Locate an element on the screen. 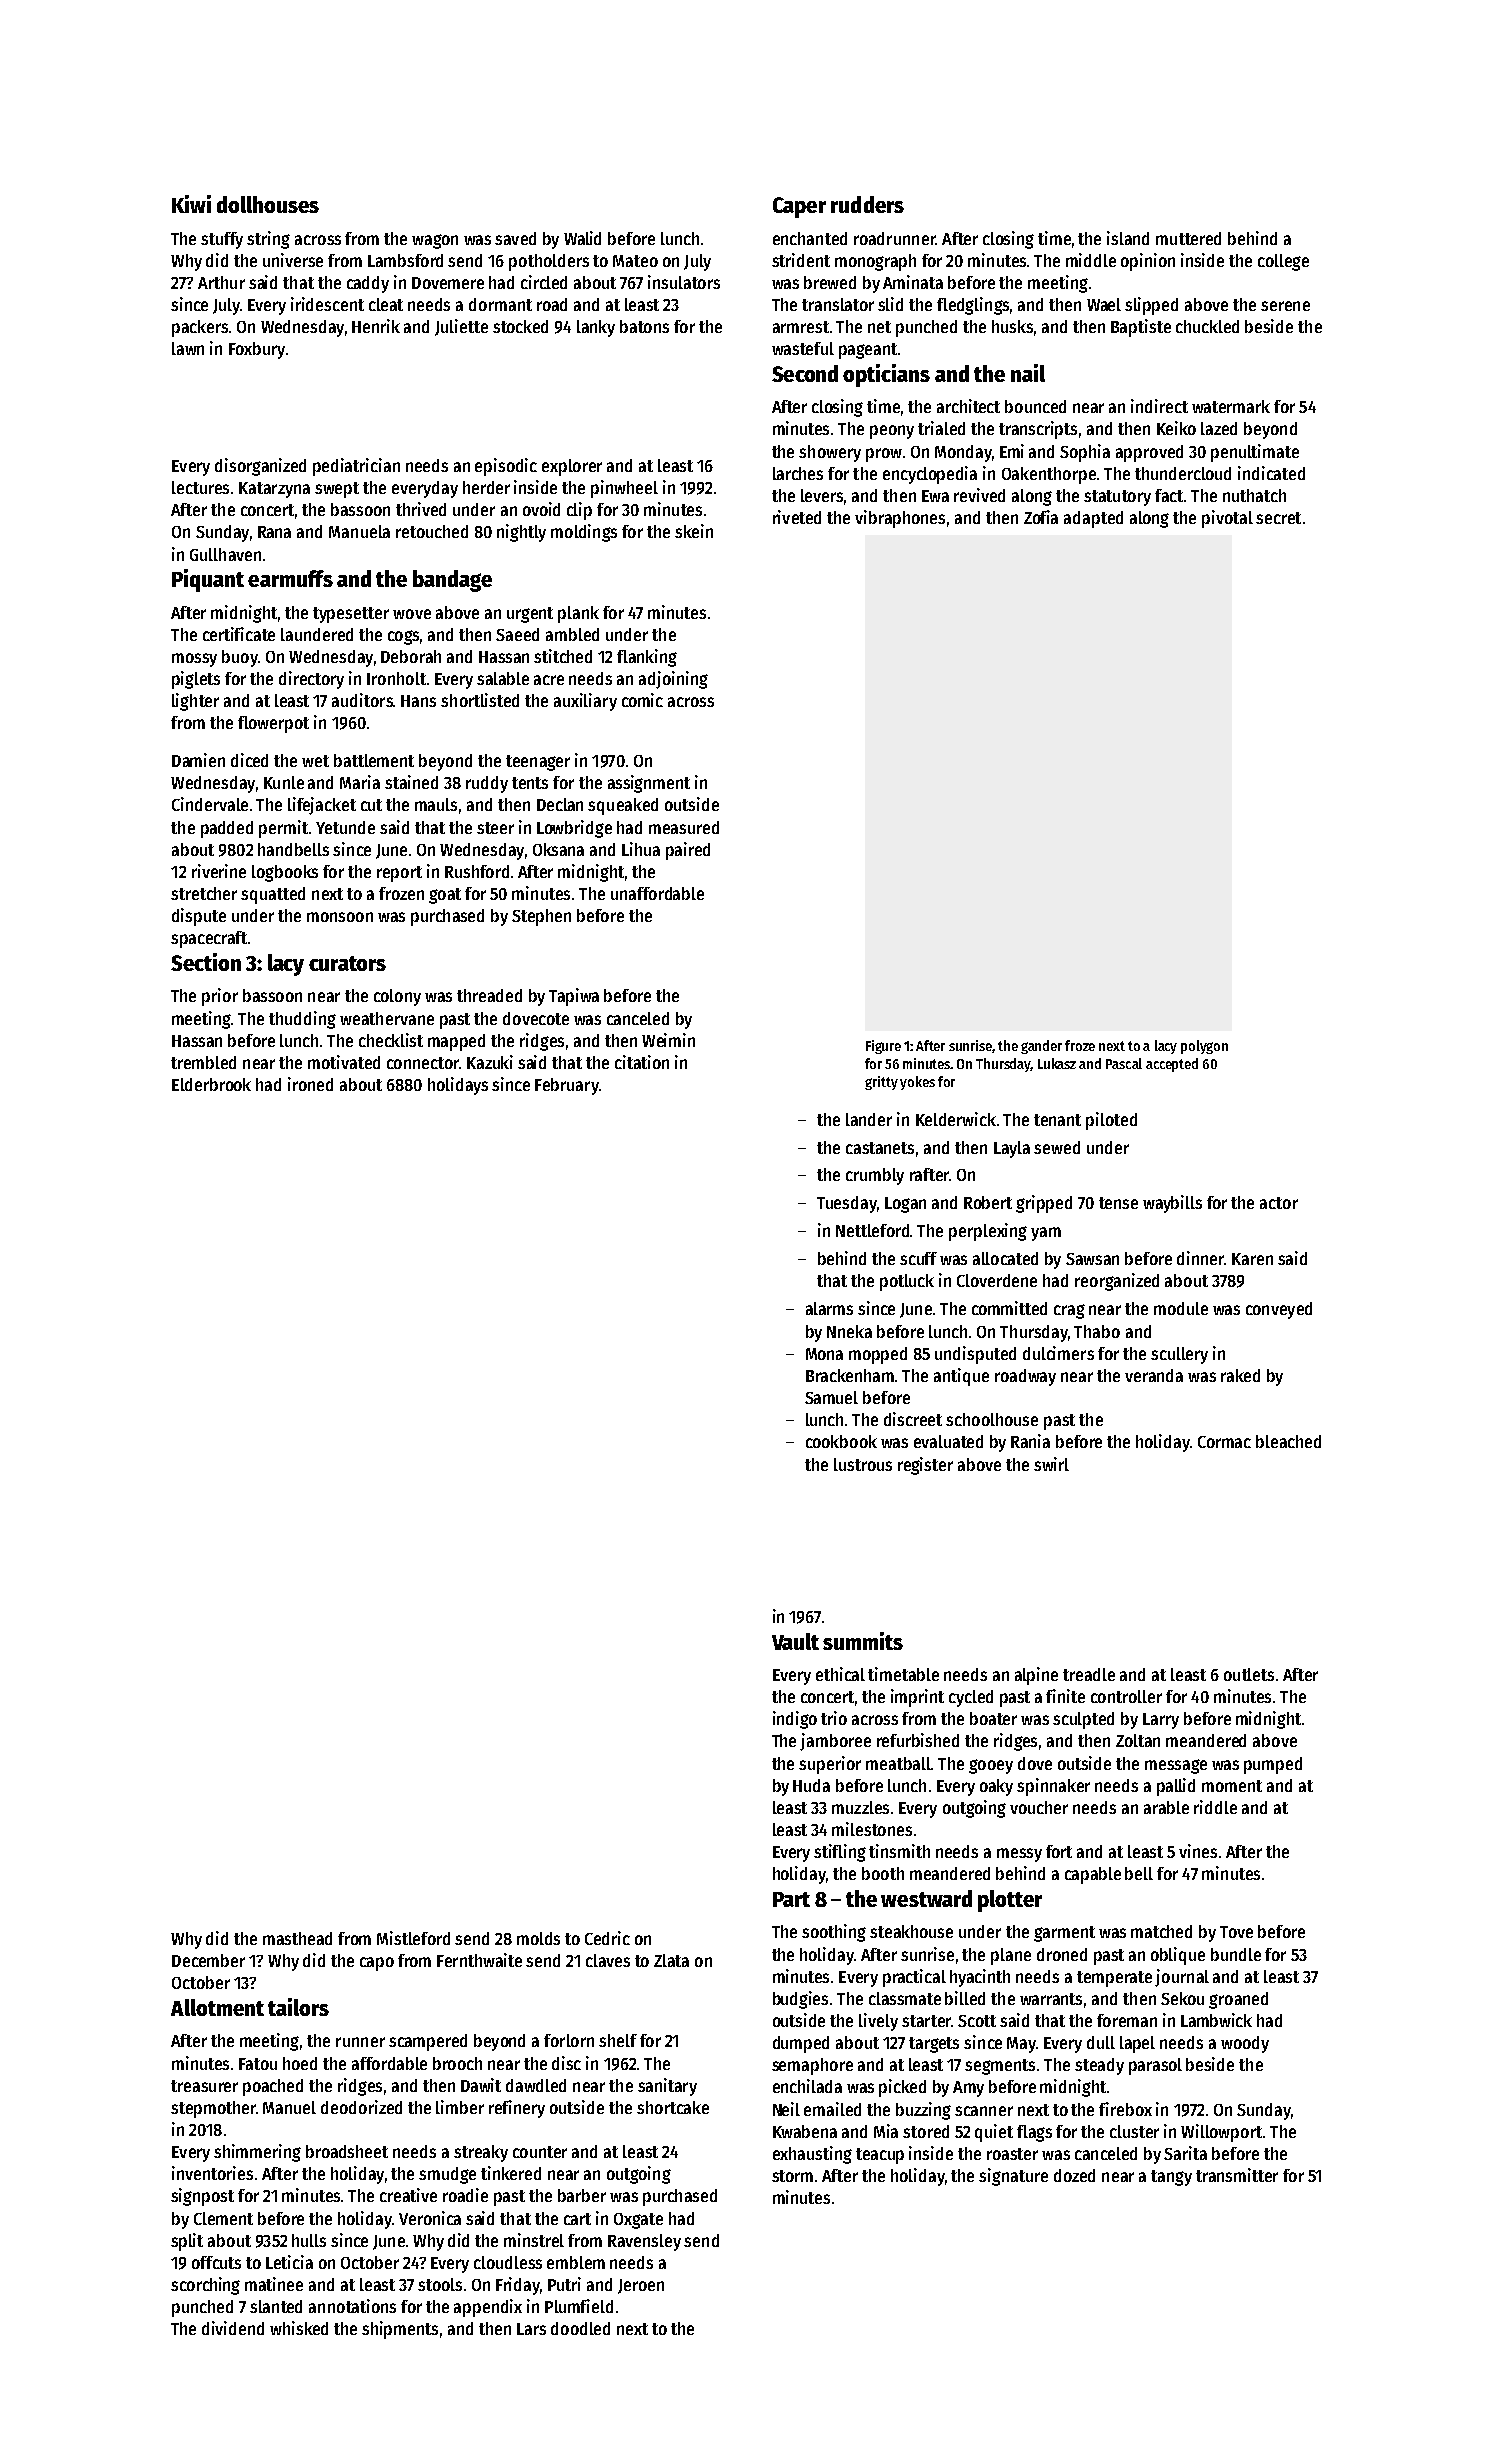 This screenshot has height=2464, width=1496. secret is located at coordinates (1278, 518).
